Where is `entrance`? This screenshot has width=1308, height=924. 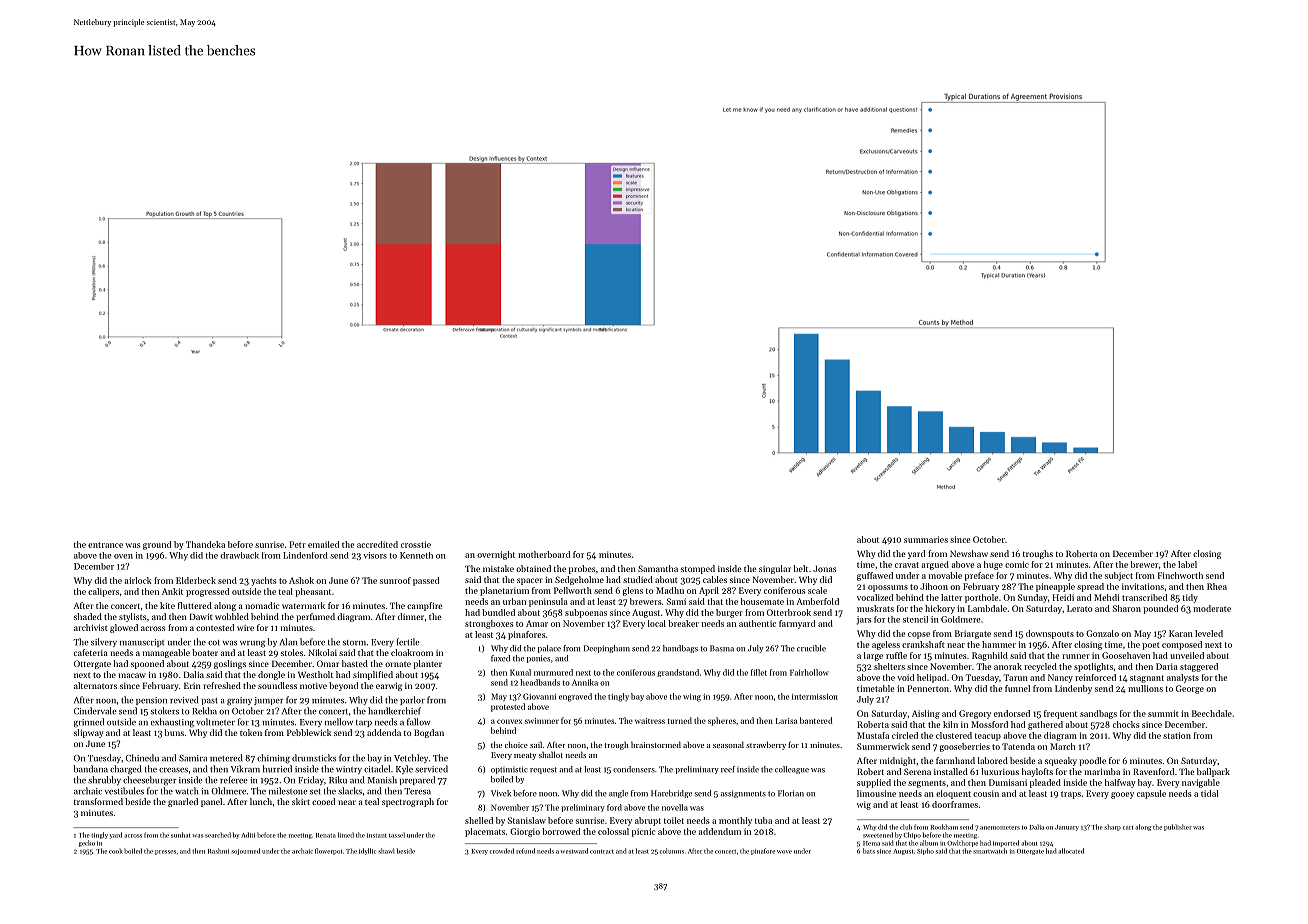 entrance is located at coordinates (105, 545).
